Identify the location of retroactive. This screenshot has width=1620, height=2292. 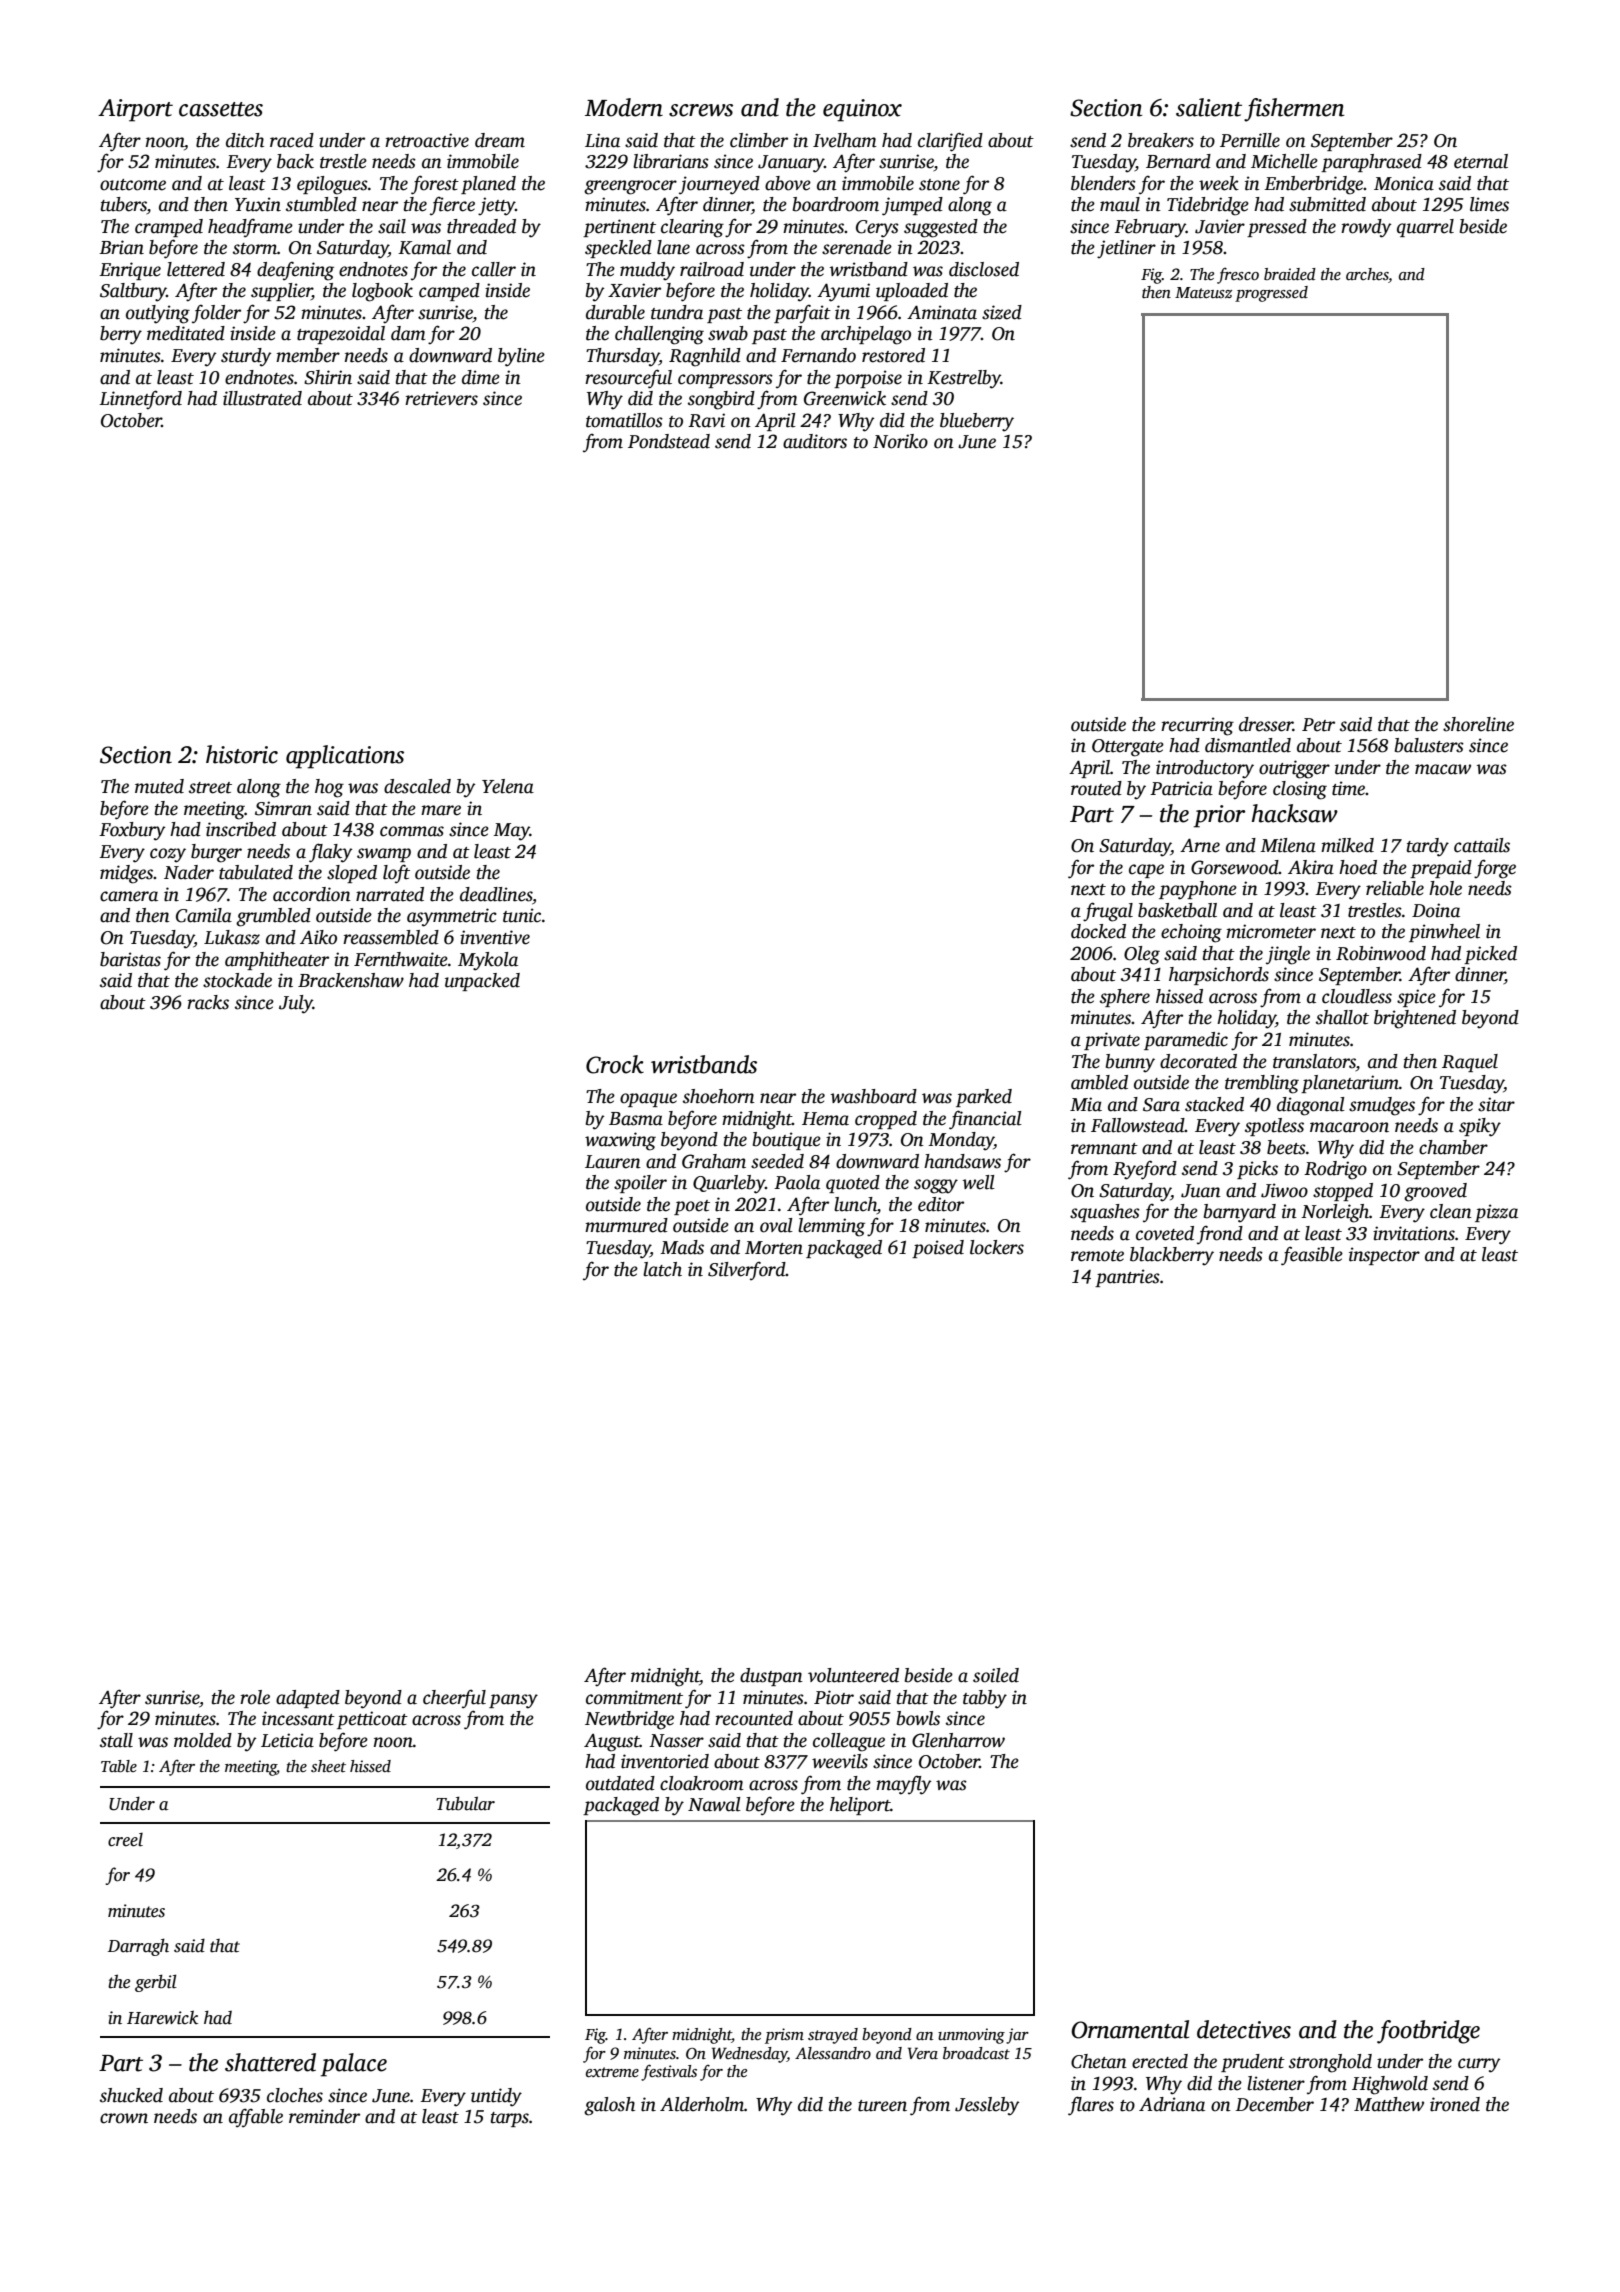
(427, 140).
